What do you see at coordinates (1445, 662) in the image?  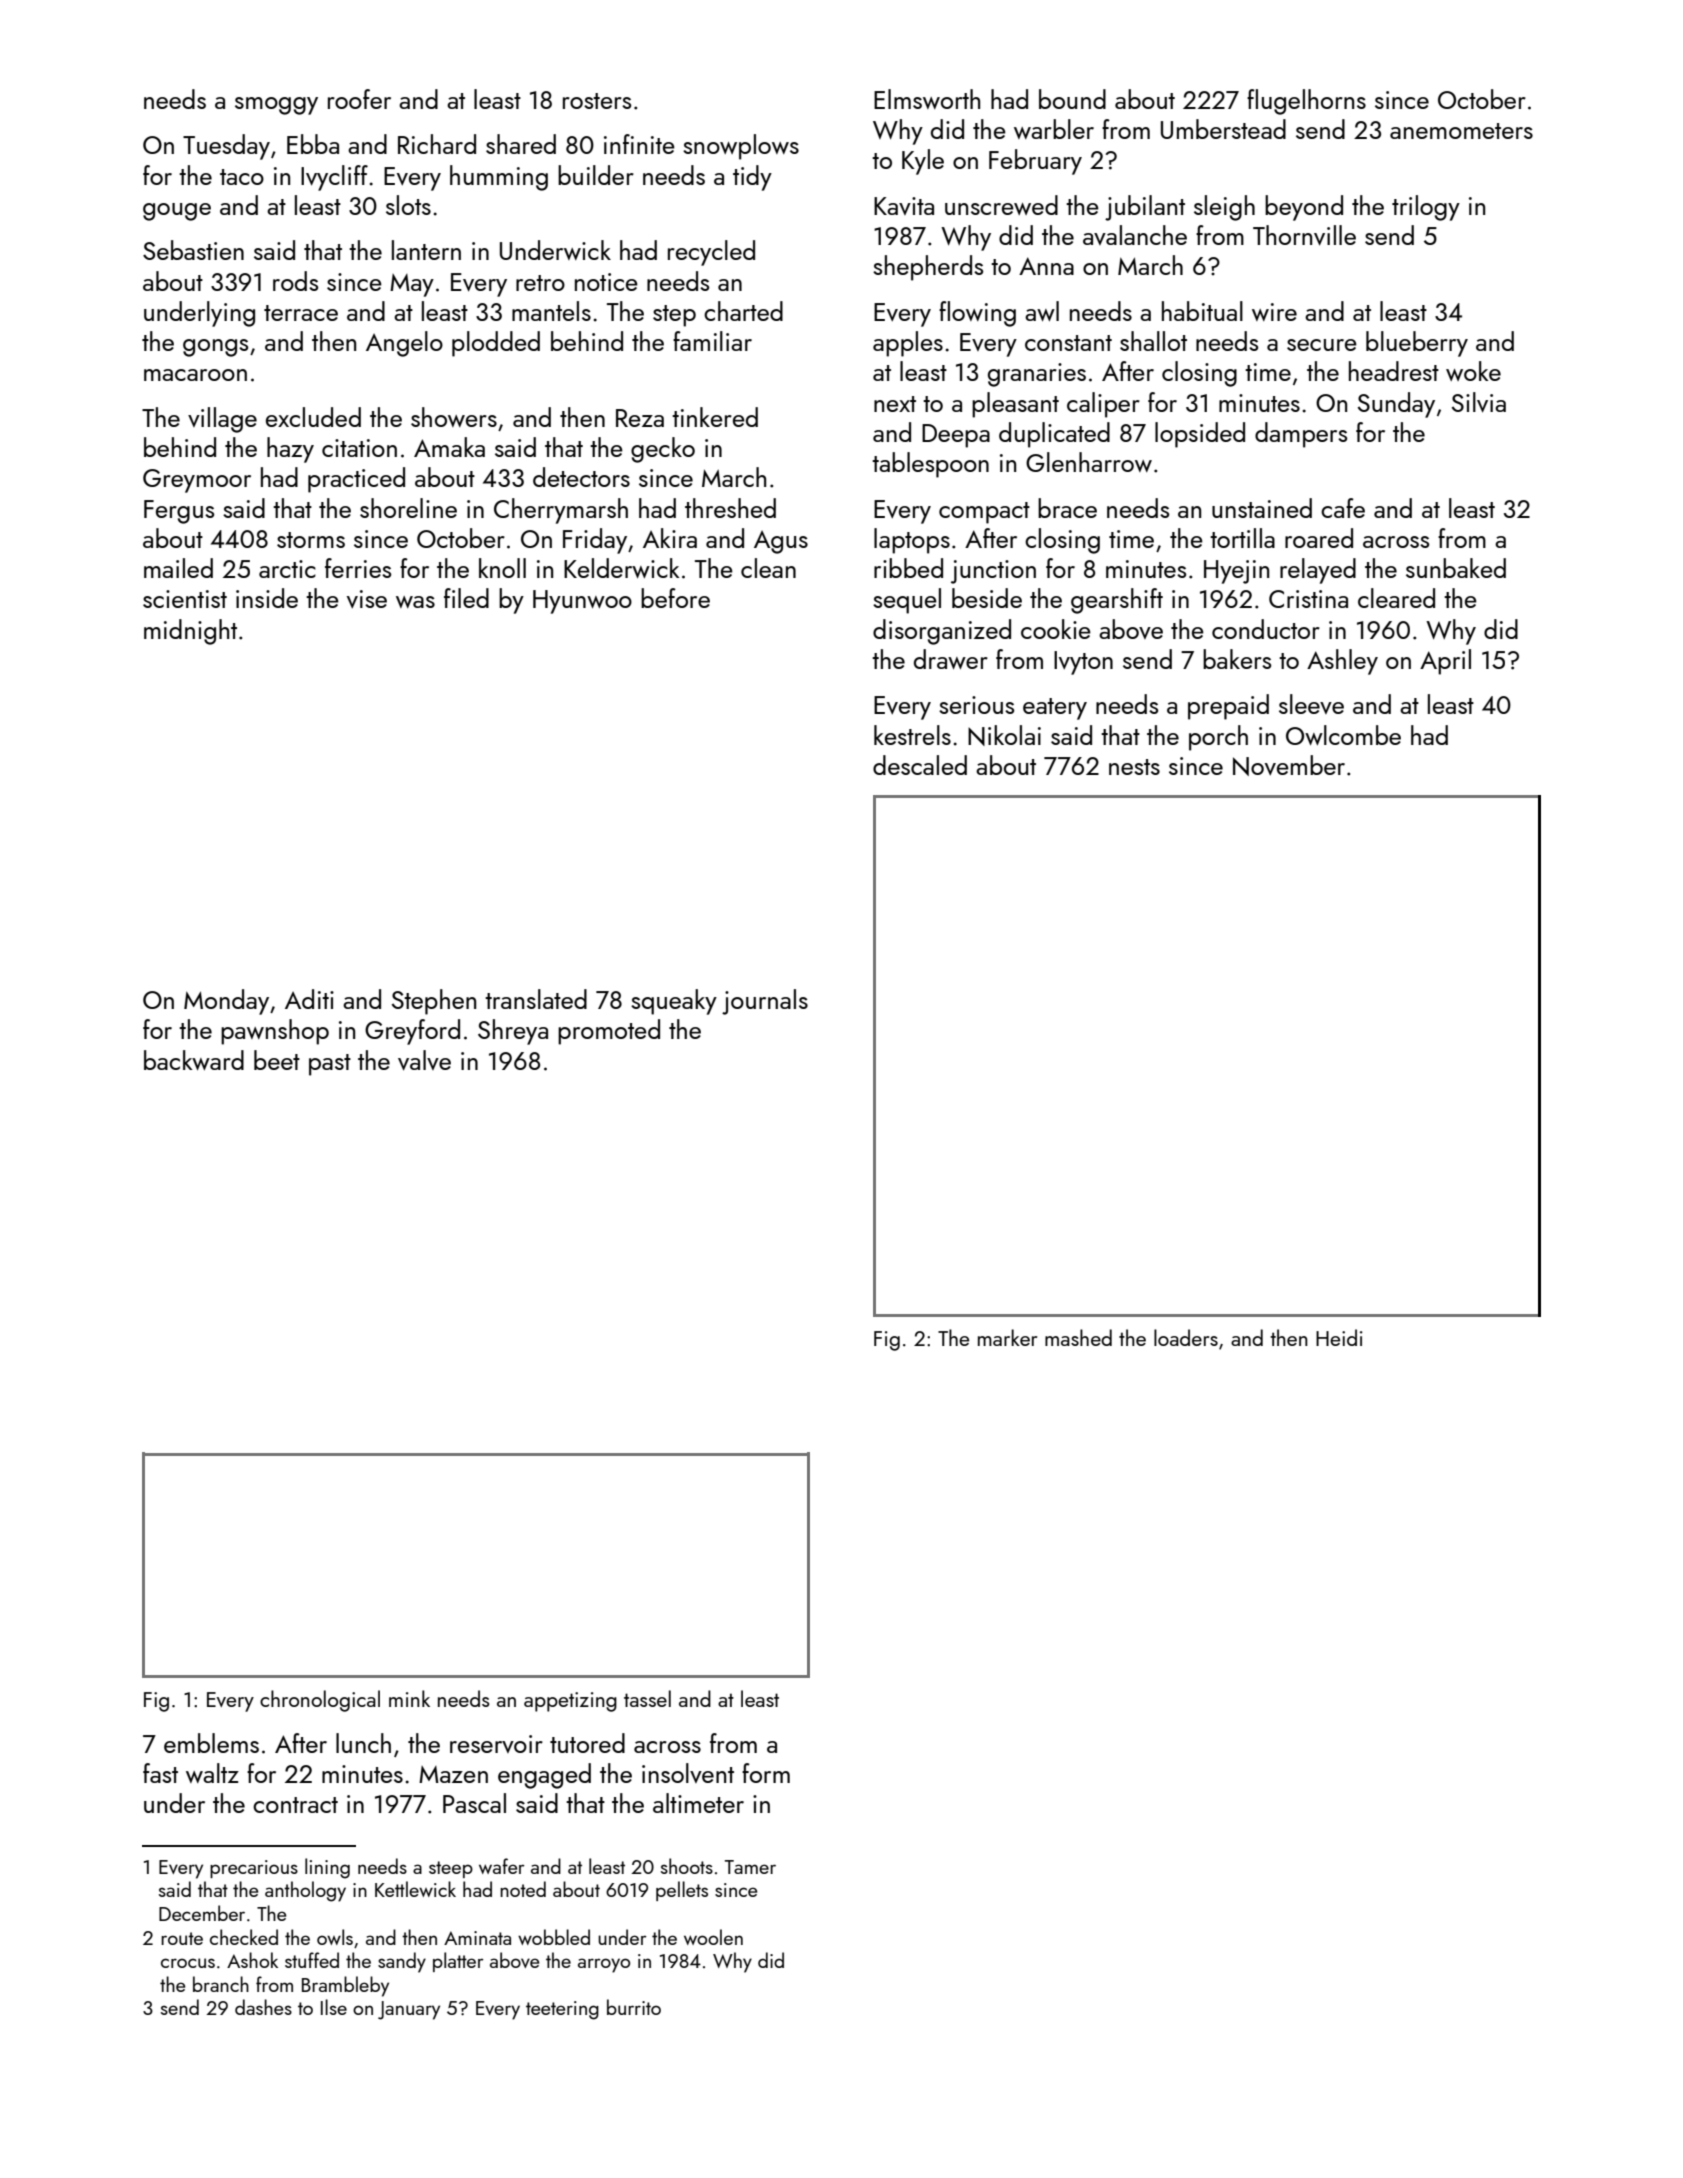 I see `April` at bounding box center [1445, 662].
